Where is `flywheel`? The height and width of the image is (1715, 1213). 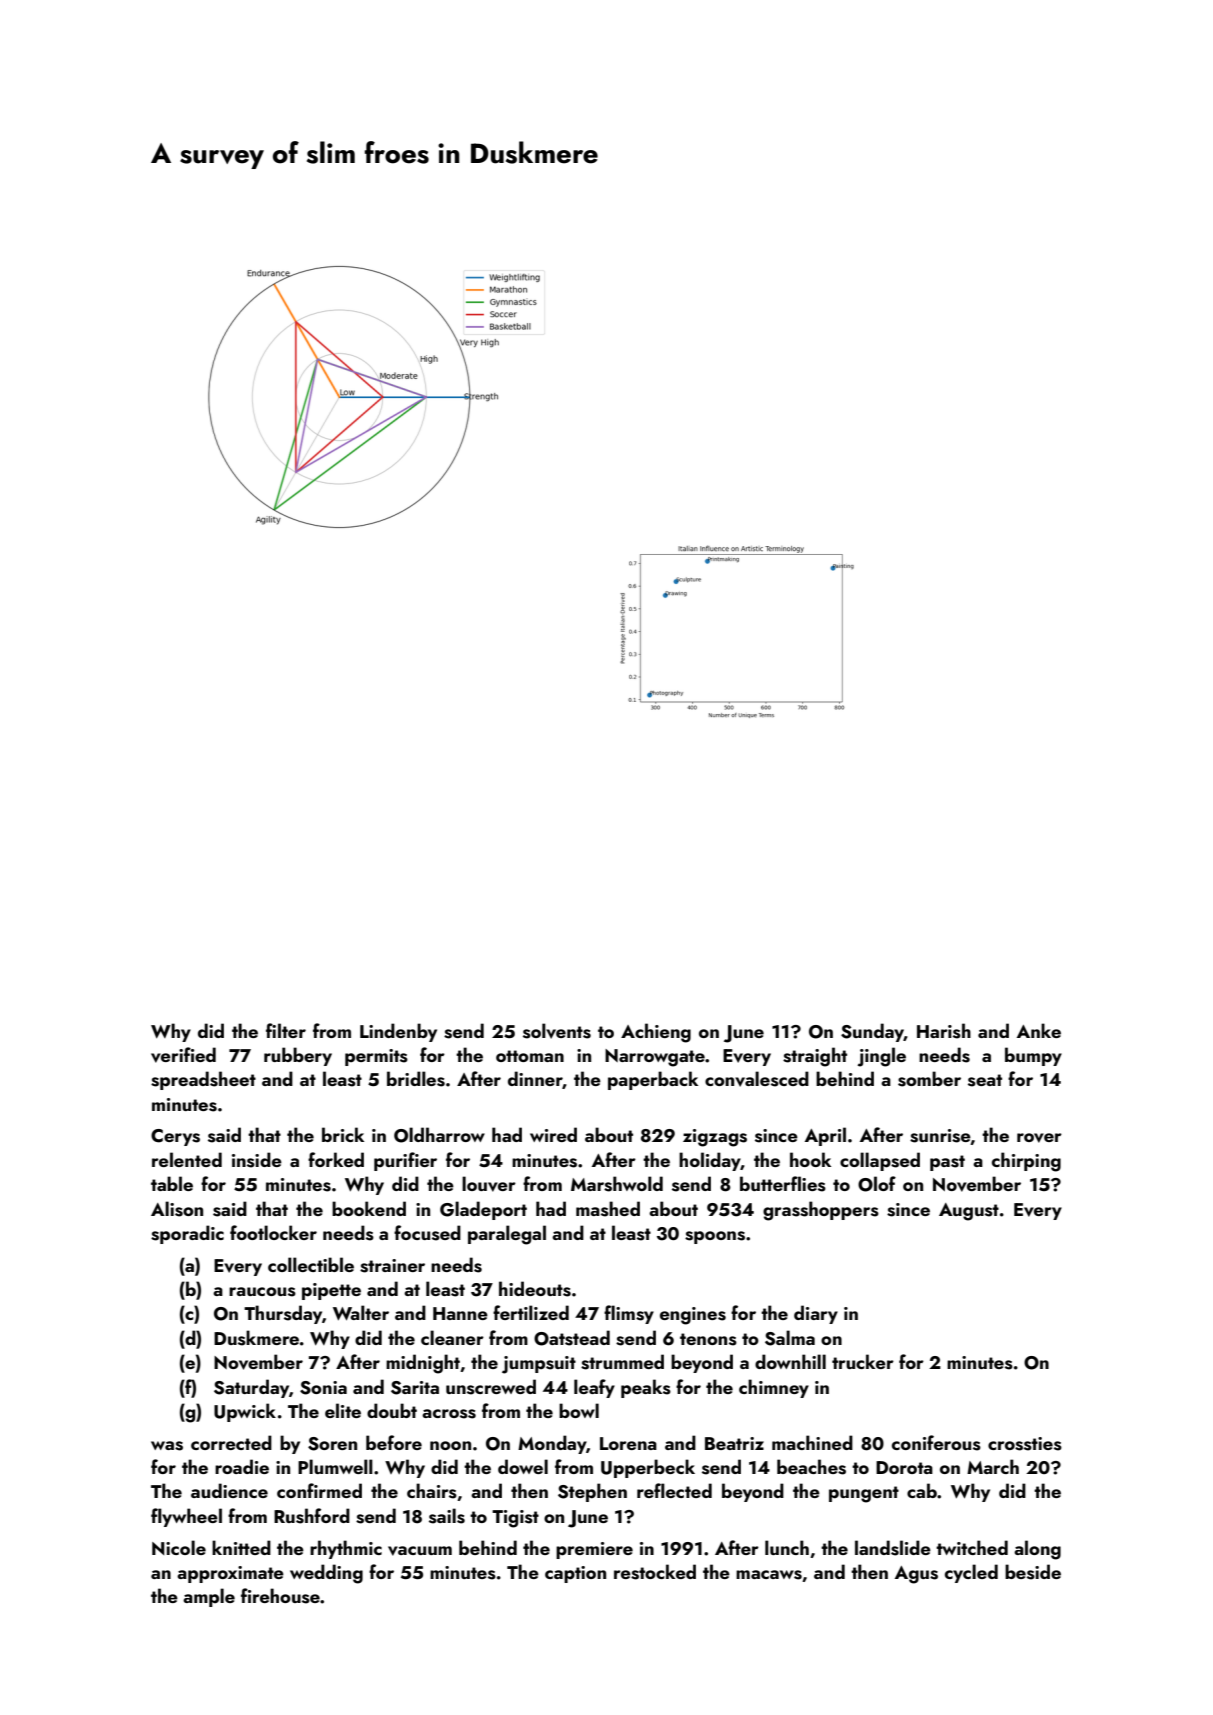
flywheel is located at coordinates (186, 1517).
